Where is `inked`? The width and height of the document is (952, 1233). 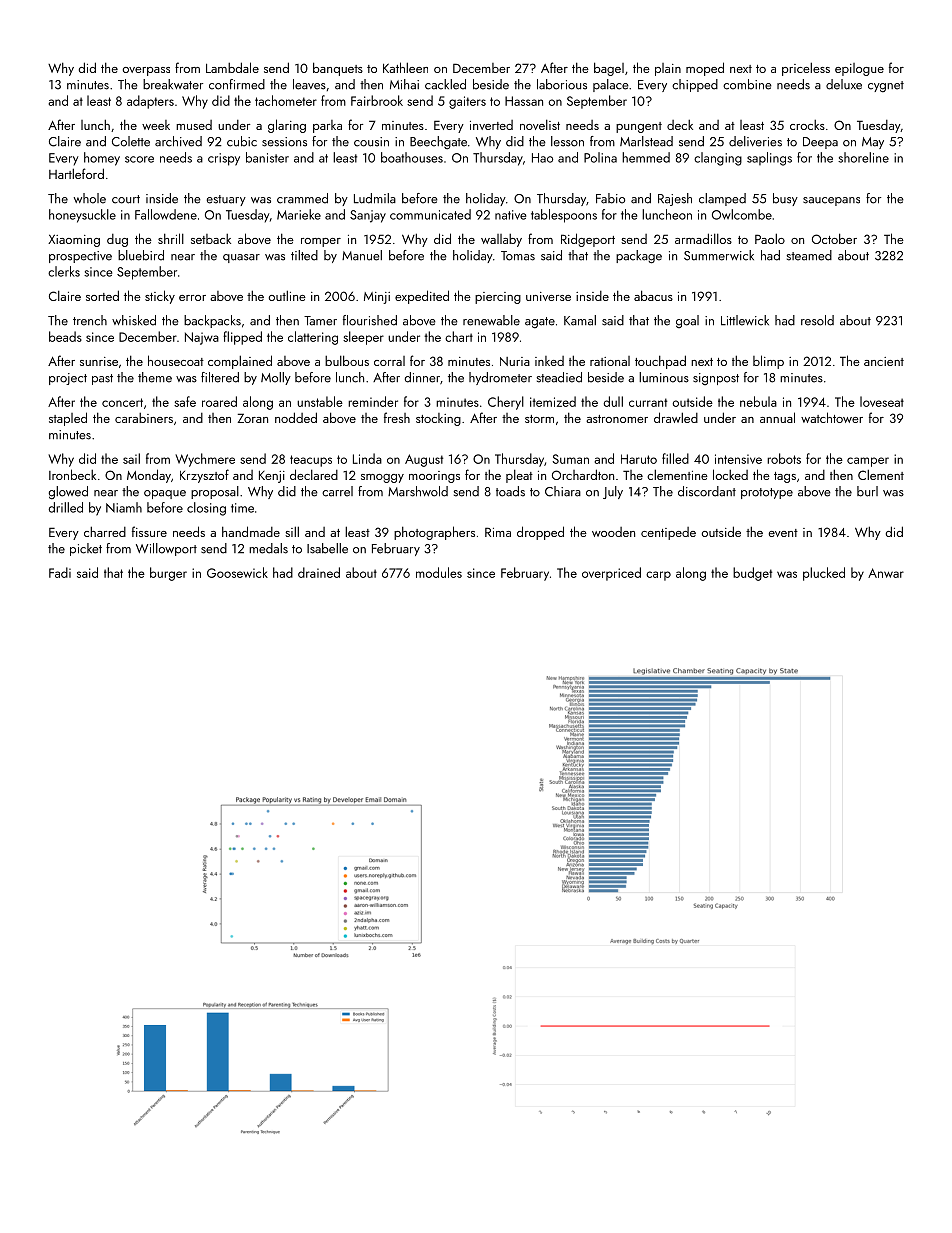
inked is located at coordinates (549, 361).
